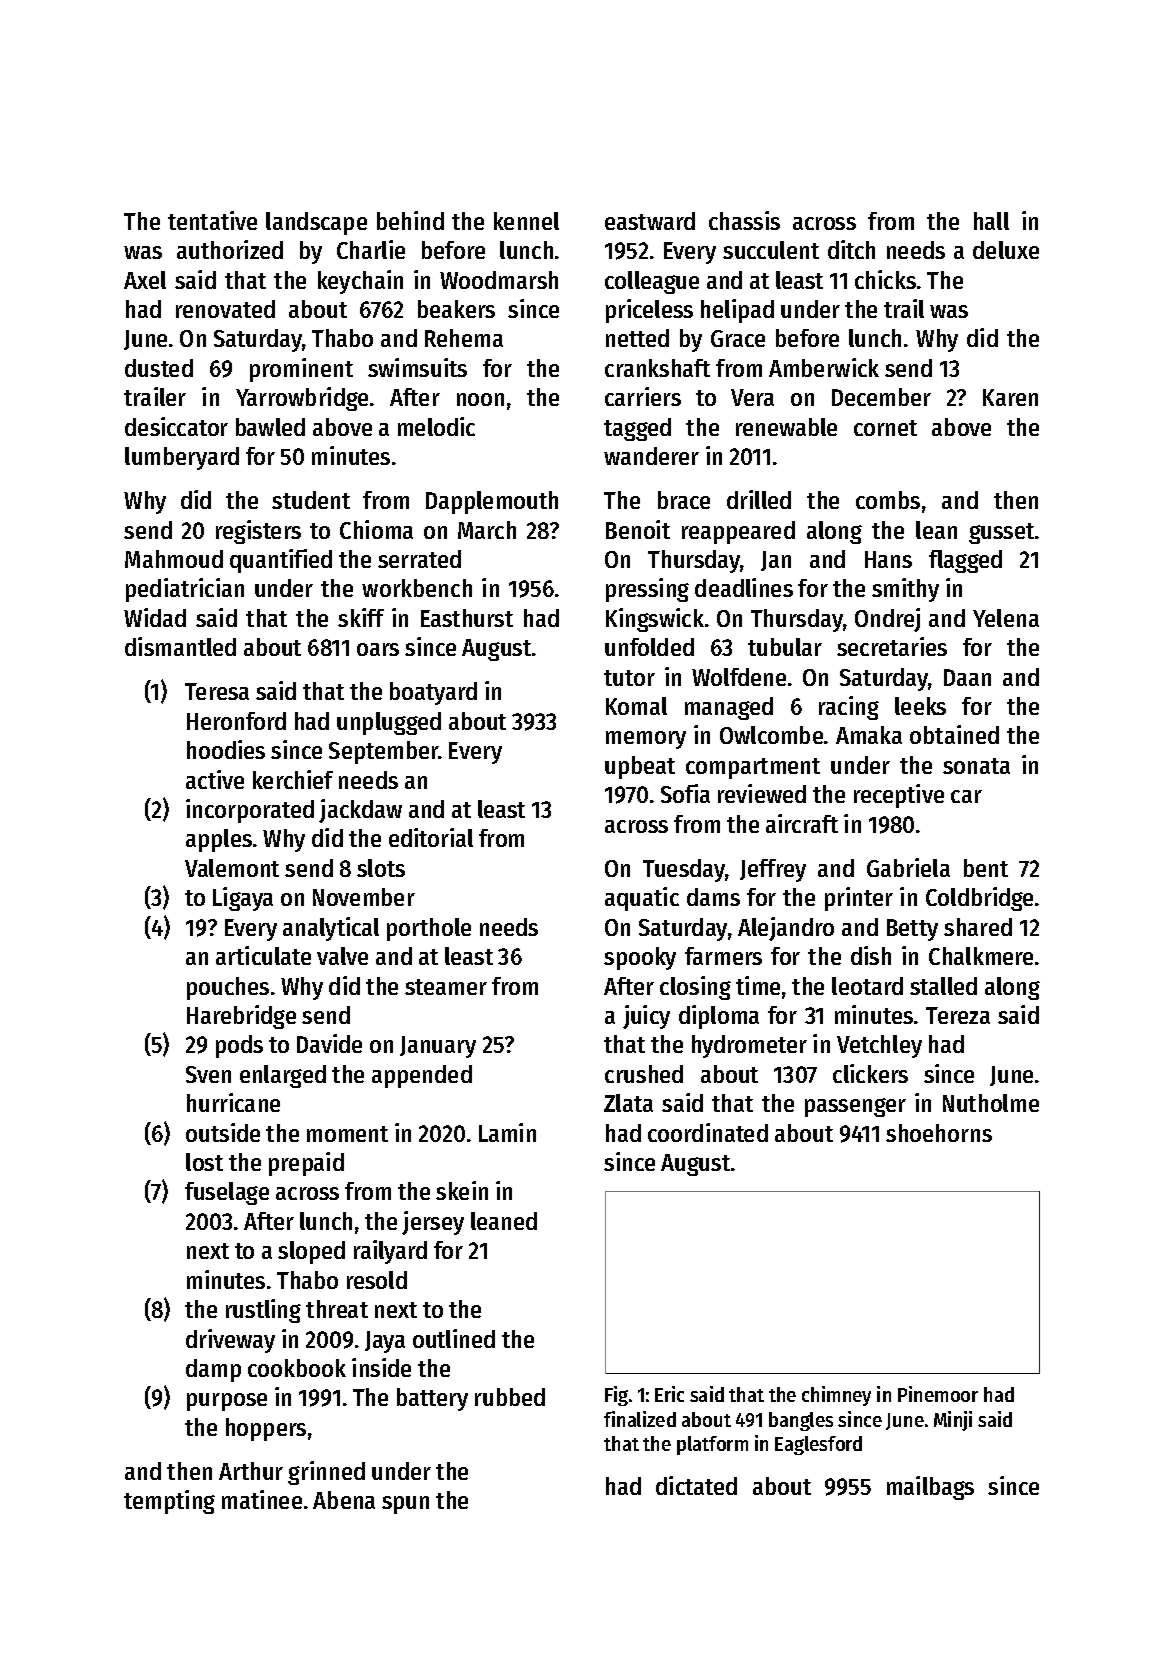 The image size is (1165, 1654). Describe the element at coordinates (684, 870) in the screenshot. I see `Tuesday` at that location.
